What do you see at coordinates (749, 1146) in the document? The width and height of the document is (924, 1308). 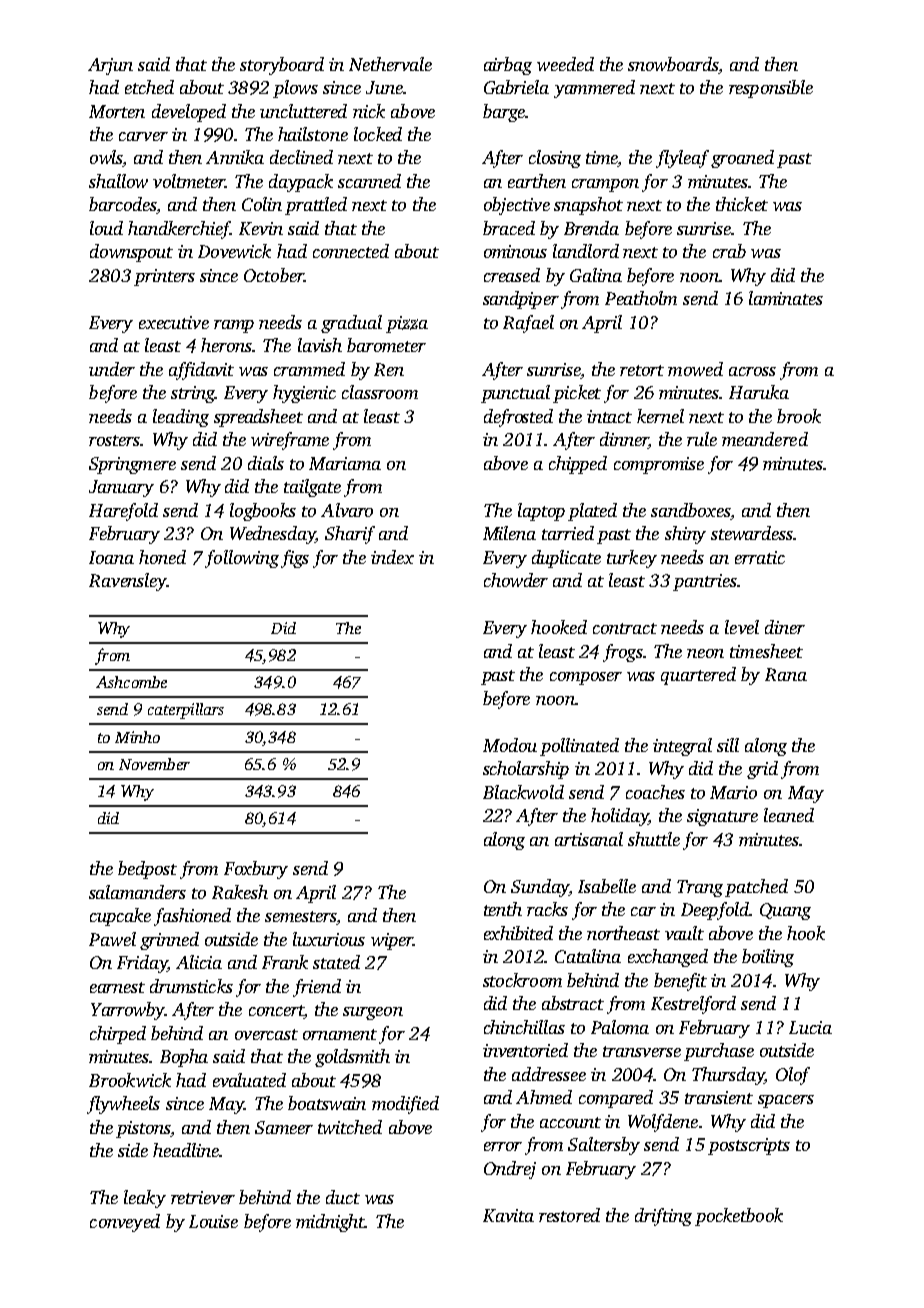 I see `postscripts` at bounding box center [749, 1146].
